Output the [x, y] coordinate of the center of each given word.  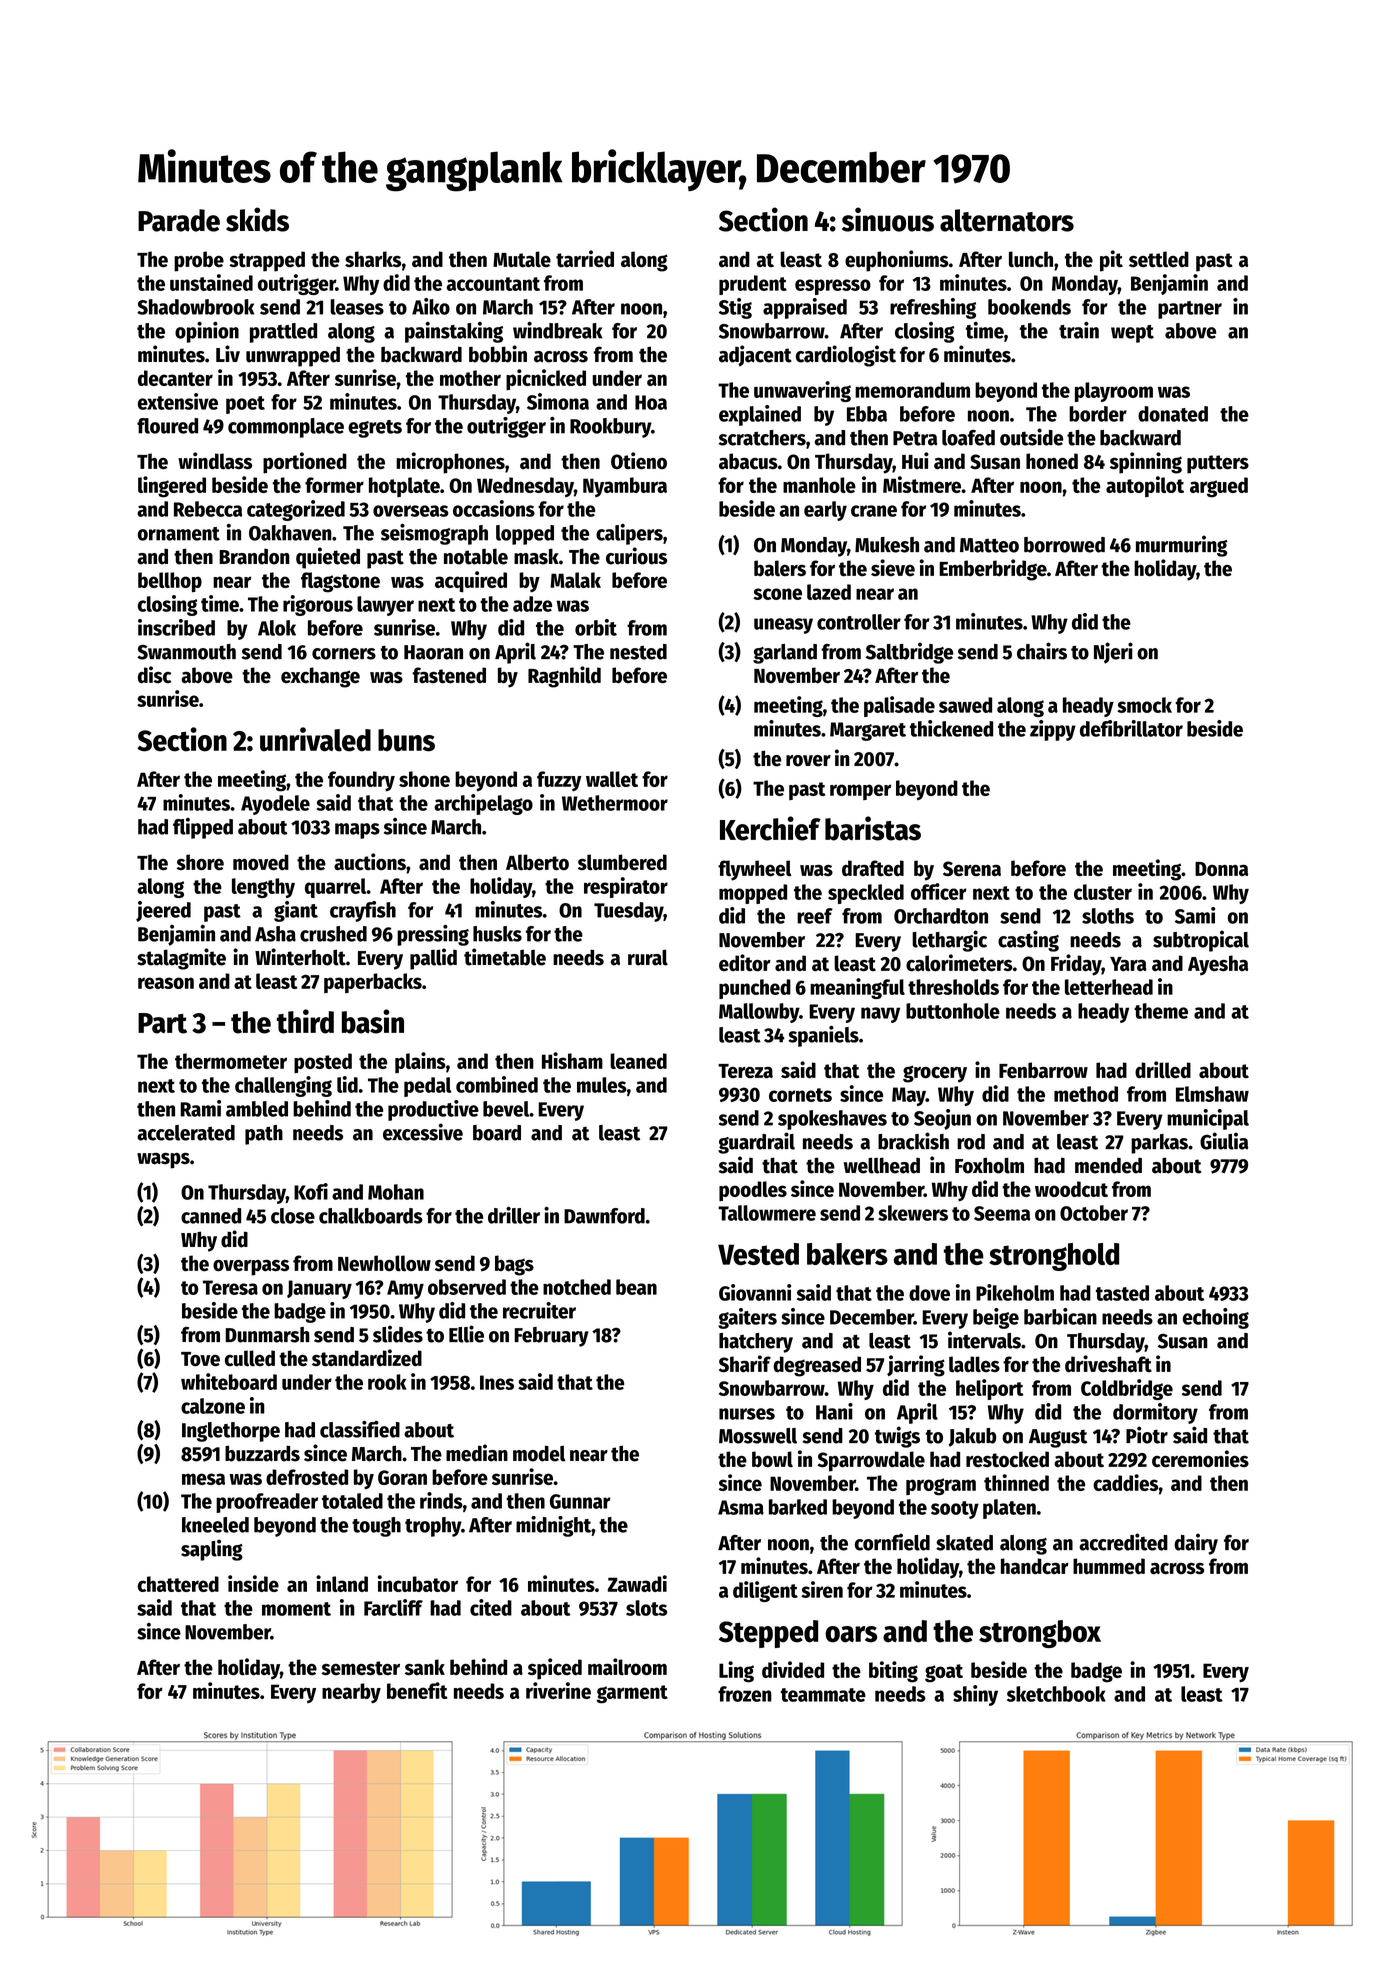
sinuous [888, 219]
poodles [753, 1191]
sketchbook [1056, 1694]
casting [1028, 941]
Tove [200, 1359]
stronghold [1054, 1257]
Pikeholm [1015, 1292]
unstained [211, 282]
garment [632, 1694]
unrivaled [315, 739]
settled [1159, 259]
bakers [847, 1254]
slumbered [622, 862]
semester [361, 1668]
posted [323, 1063]
